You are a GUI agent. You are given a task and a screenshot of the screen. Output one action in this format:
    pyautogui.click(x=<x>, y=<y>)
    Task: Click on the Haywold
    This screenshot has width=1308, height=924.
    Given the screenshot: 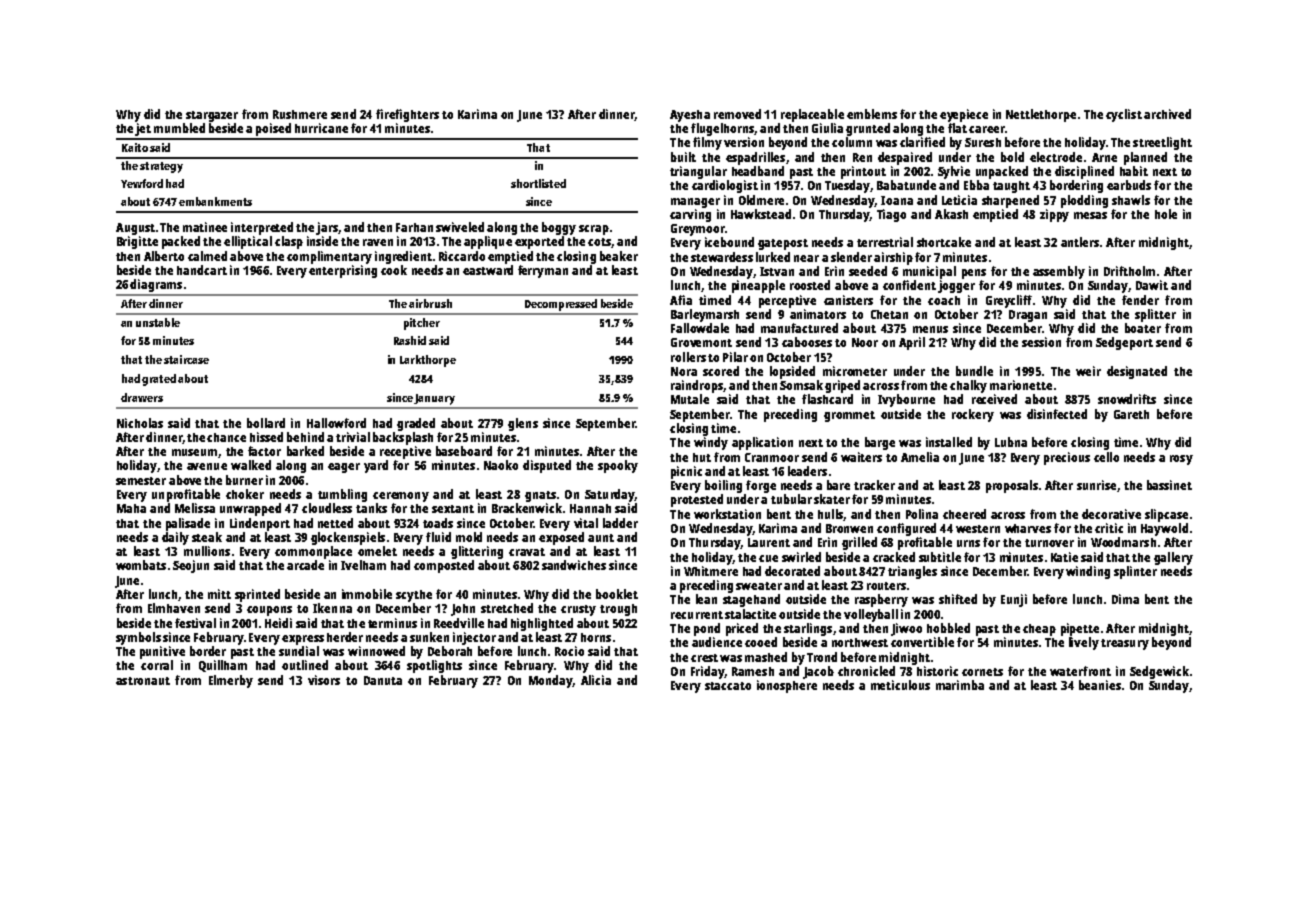 What is the action you would take?
    pyautogui.click(x=1164, y=529)
